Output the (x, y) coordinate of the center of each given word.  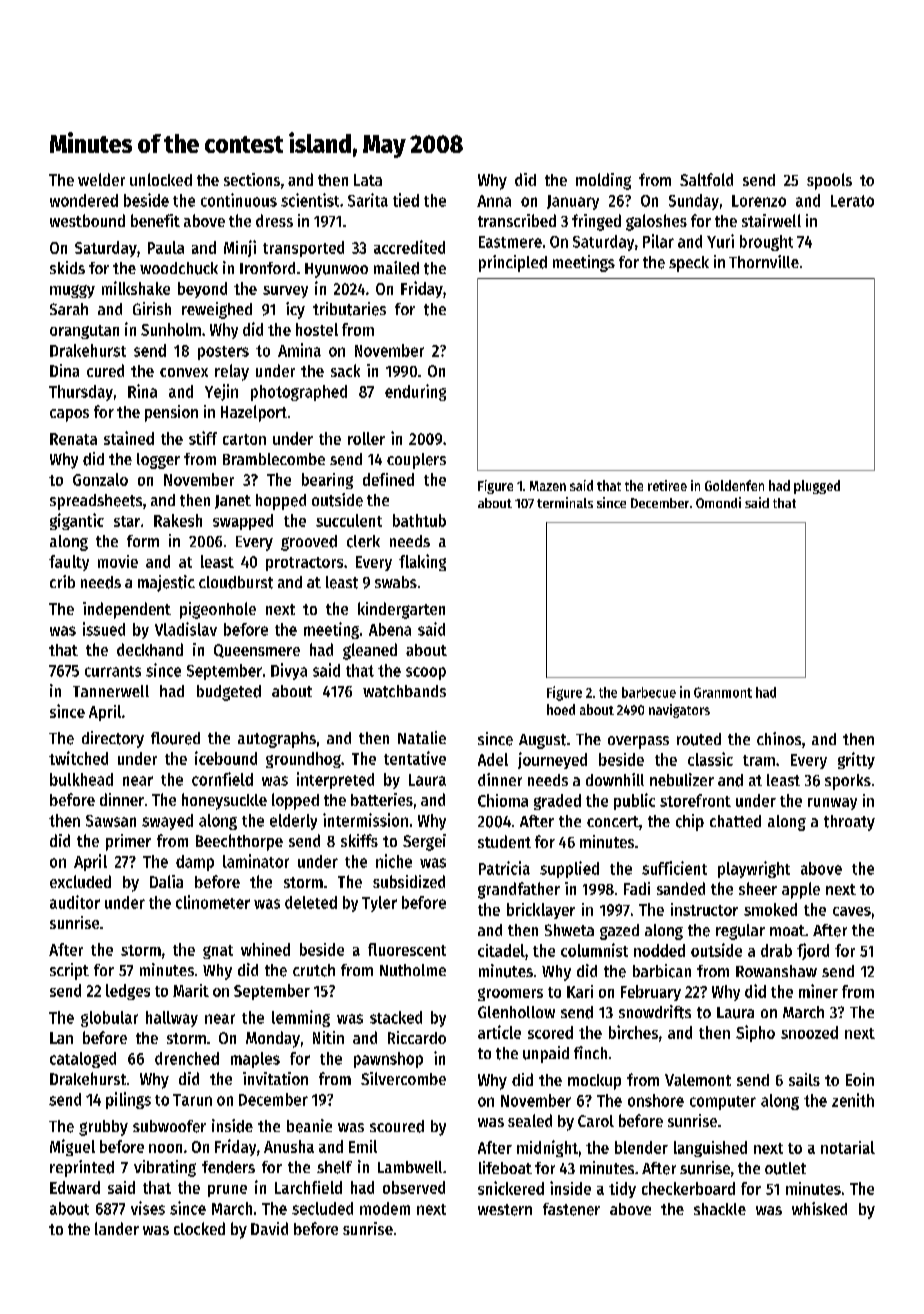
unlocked (161, 179)
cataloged (83, 1060)
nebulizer (682, 779)
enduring (415, 392)
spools (829, 181)
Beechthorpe (239, 842)
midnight (547, 1148)
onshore (656, 1100)
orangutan (84, 332)
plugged (817, 487)
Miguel (72, 1147)
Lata (368, 180)
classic (710, 759)
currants (113, 671)
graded (557, 802)
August (542, 741)
